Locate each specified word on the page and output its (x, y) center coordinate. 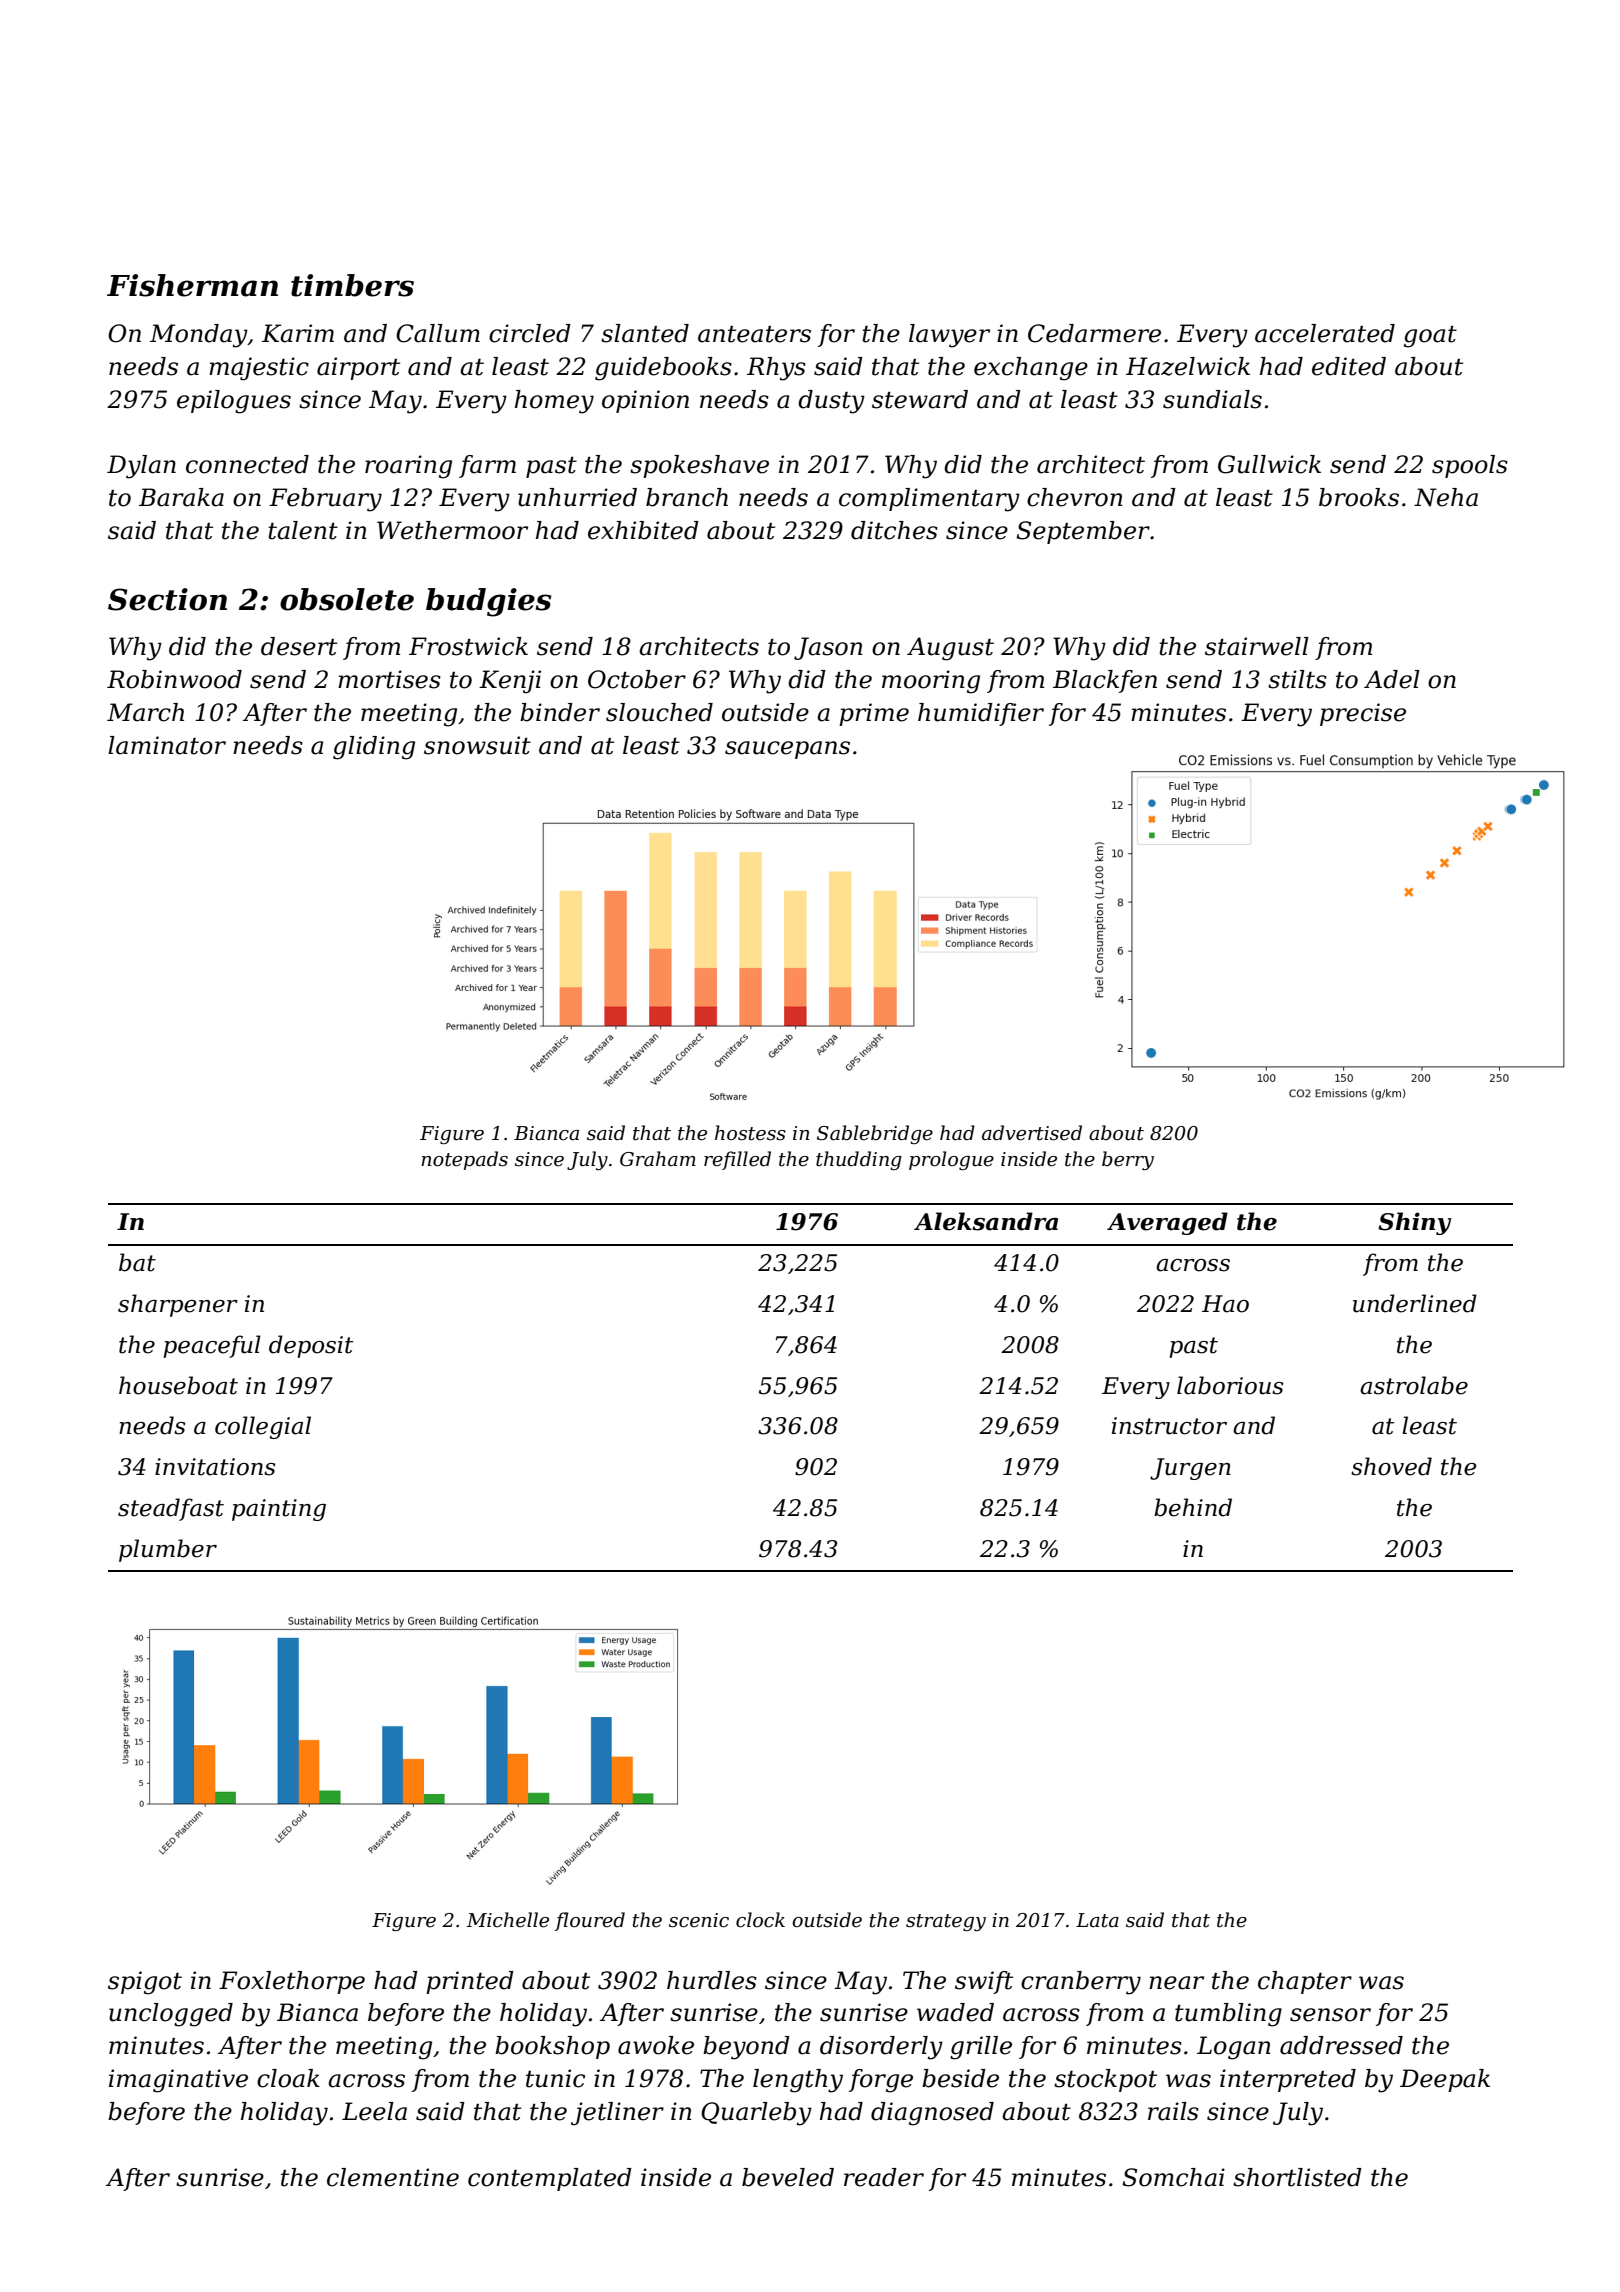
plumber (168, 1550)
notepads (464, 1160)
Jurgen (1190, 1469)
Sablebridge (875, 1134)
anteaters (754, 334)
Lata (1097, 1920)
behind (1193, 1507)
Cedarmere (1094, 333)
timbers (352, 285)
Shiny (1414, 1223)
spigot (145, 1983)
